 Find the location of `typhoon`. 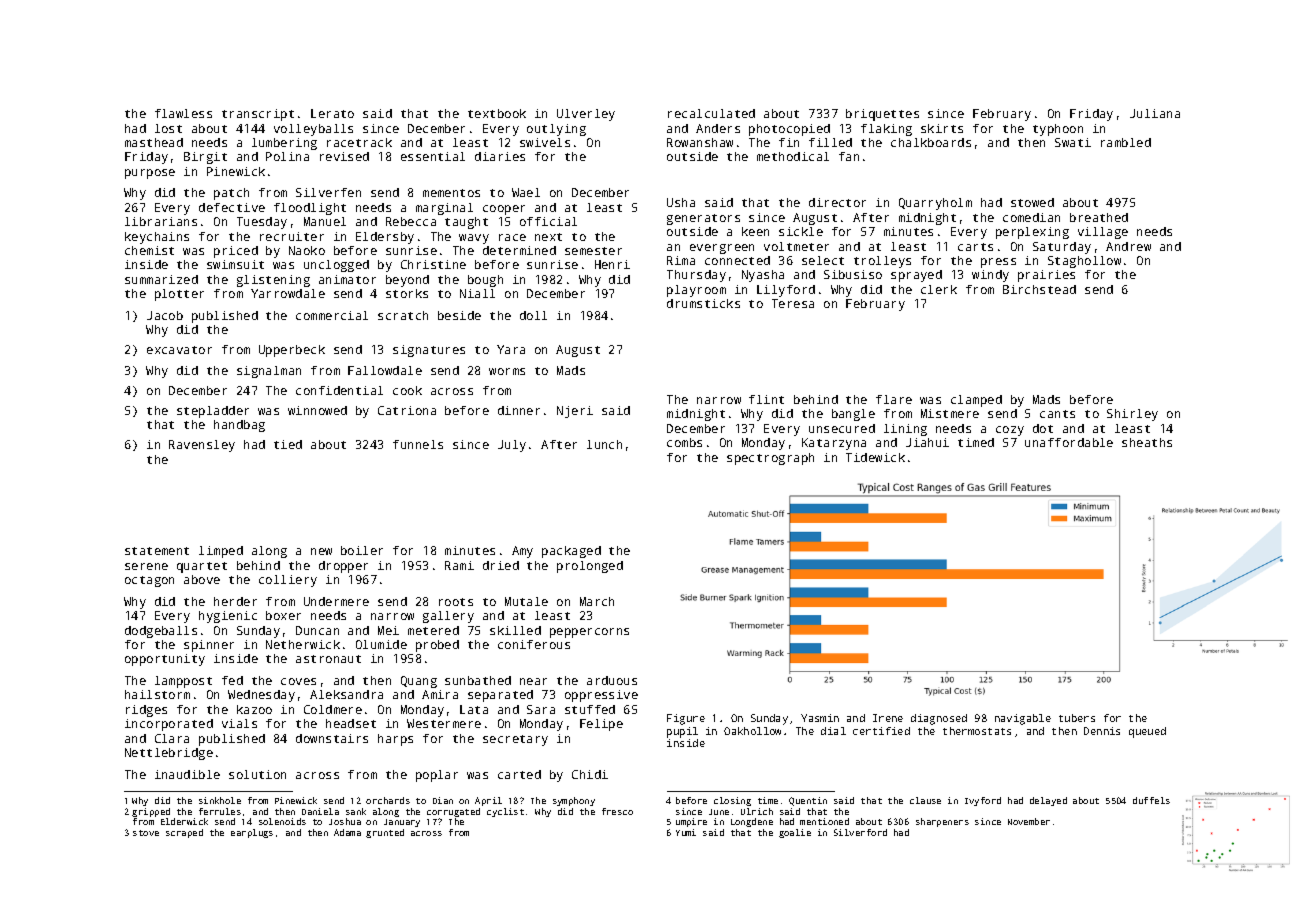

typhoon is located at coordinates (1058, 130).
